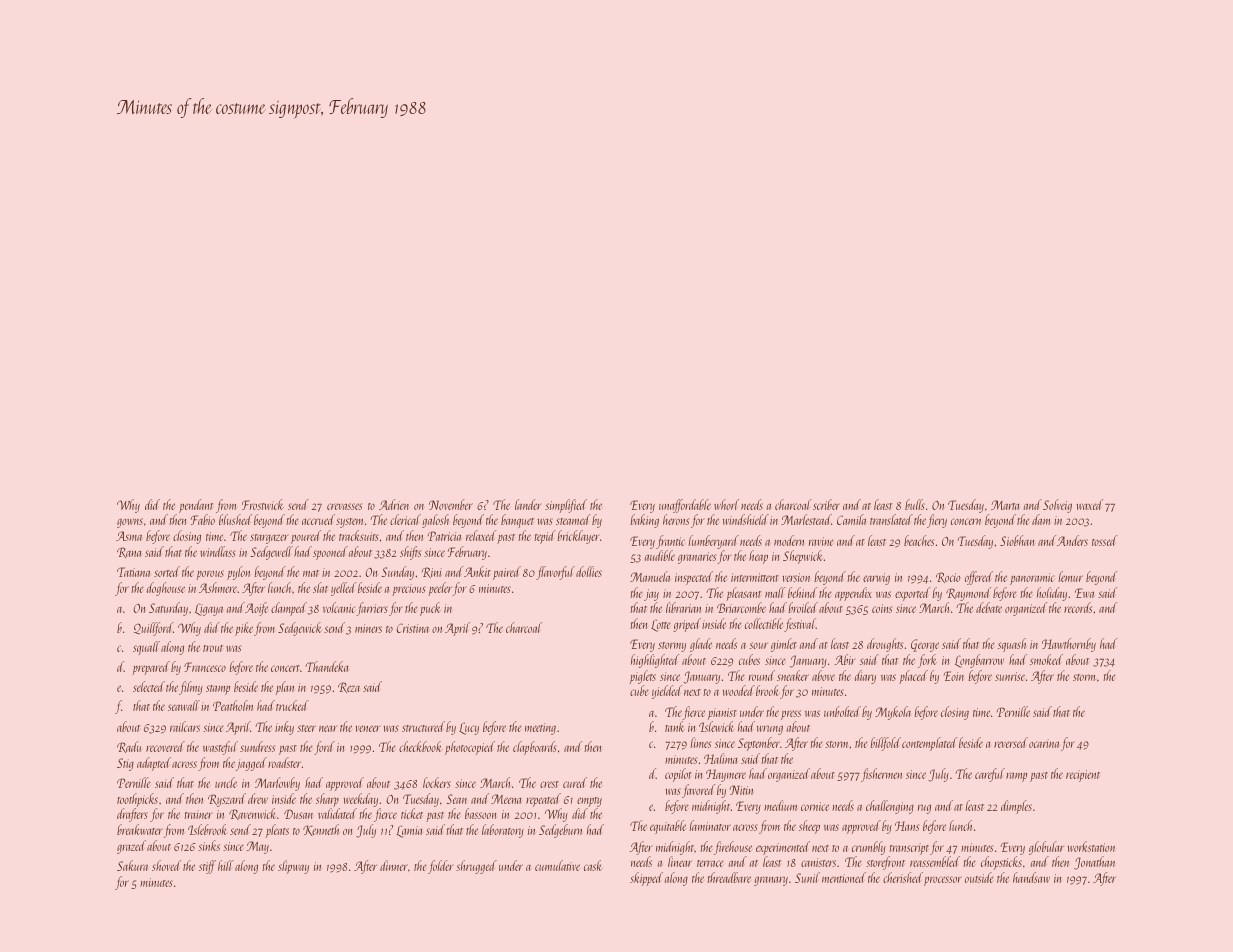 Image resolution: width=1233 pixels, height=952 pixels. What do you see at coordinates (343, 589) in the screenshot?
I see `yelled` at bounding box center [343, 589].
